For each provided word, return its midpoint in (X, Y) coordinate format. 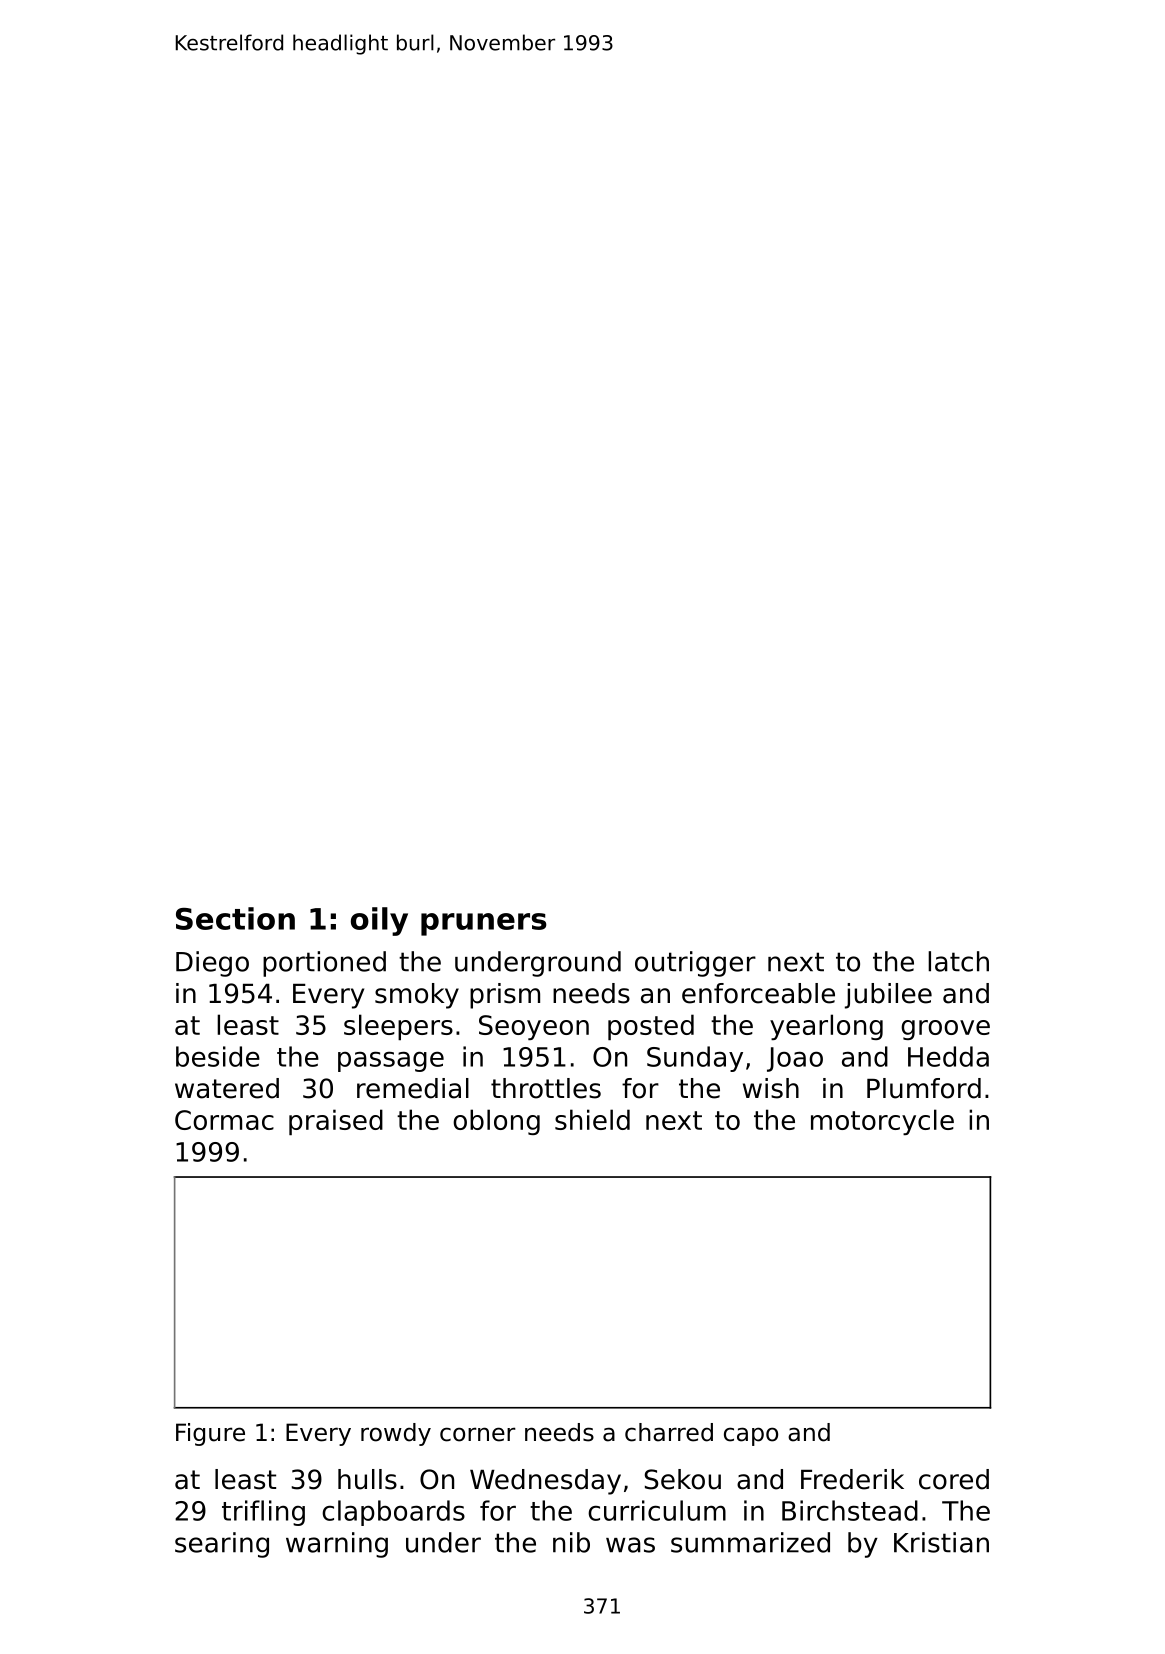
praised (336, 1122)
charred (669, 1432)
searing (222, 1545)
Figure (210, 1434)
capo (751, 1436)
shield (592, 1119)
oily (379, 921)
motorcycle (882, 1122)
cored (954, 1479)
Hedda (948, 1056)
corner (478, 1434)
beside (218, 1056)
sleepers (398, 1027)
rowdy (396, 1434)
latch (958, 961)
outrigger (695, 964)
